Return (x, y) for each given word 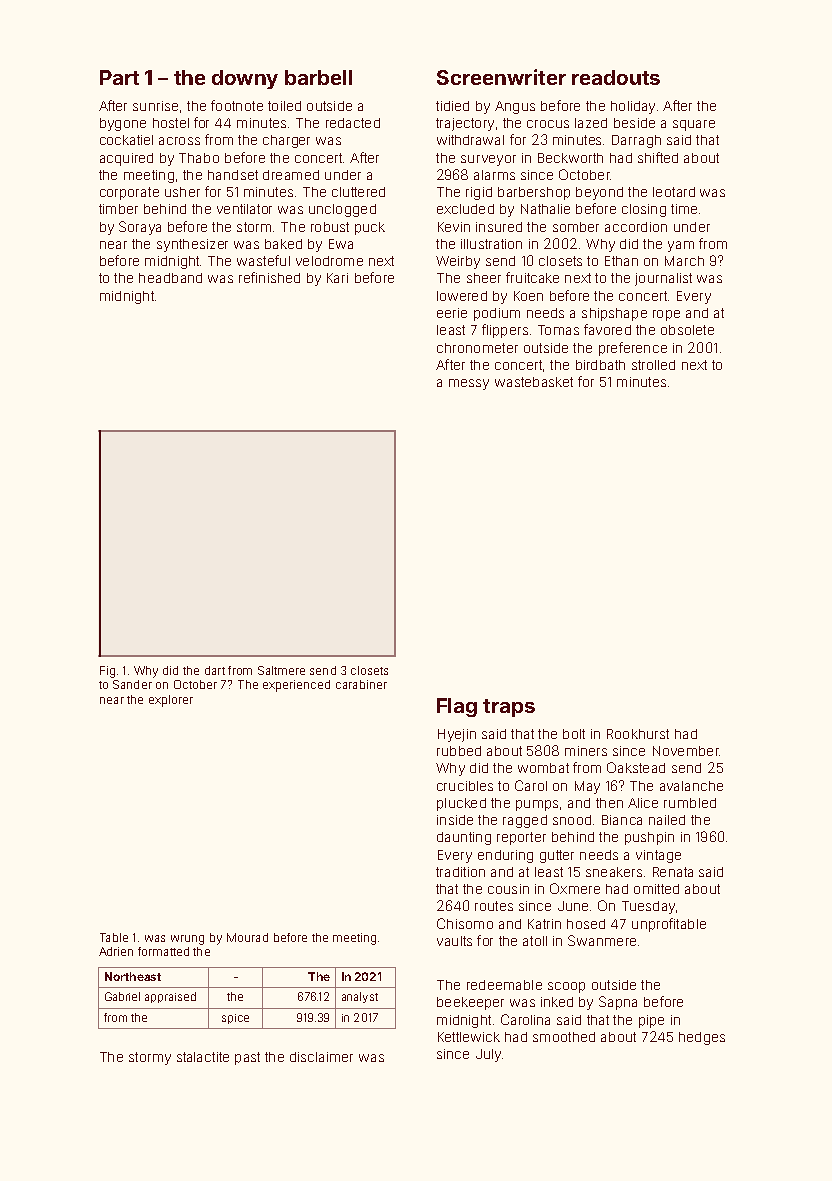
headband (170, 278)
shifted (658, 157)
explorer (171, 701)
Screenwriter (501, 77)
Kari (337, 278)
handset (233, 175)
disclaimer (321, 1057)
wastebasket (534, 382)
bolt (574, 734)
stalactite (203, 1057)
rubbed (459, 751)
